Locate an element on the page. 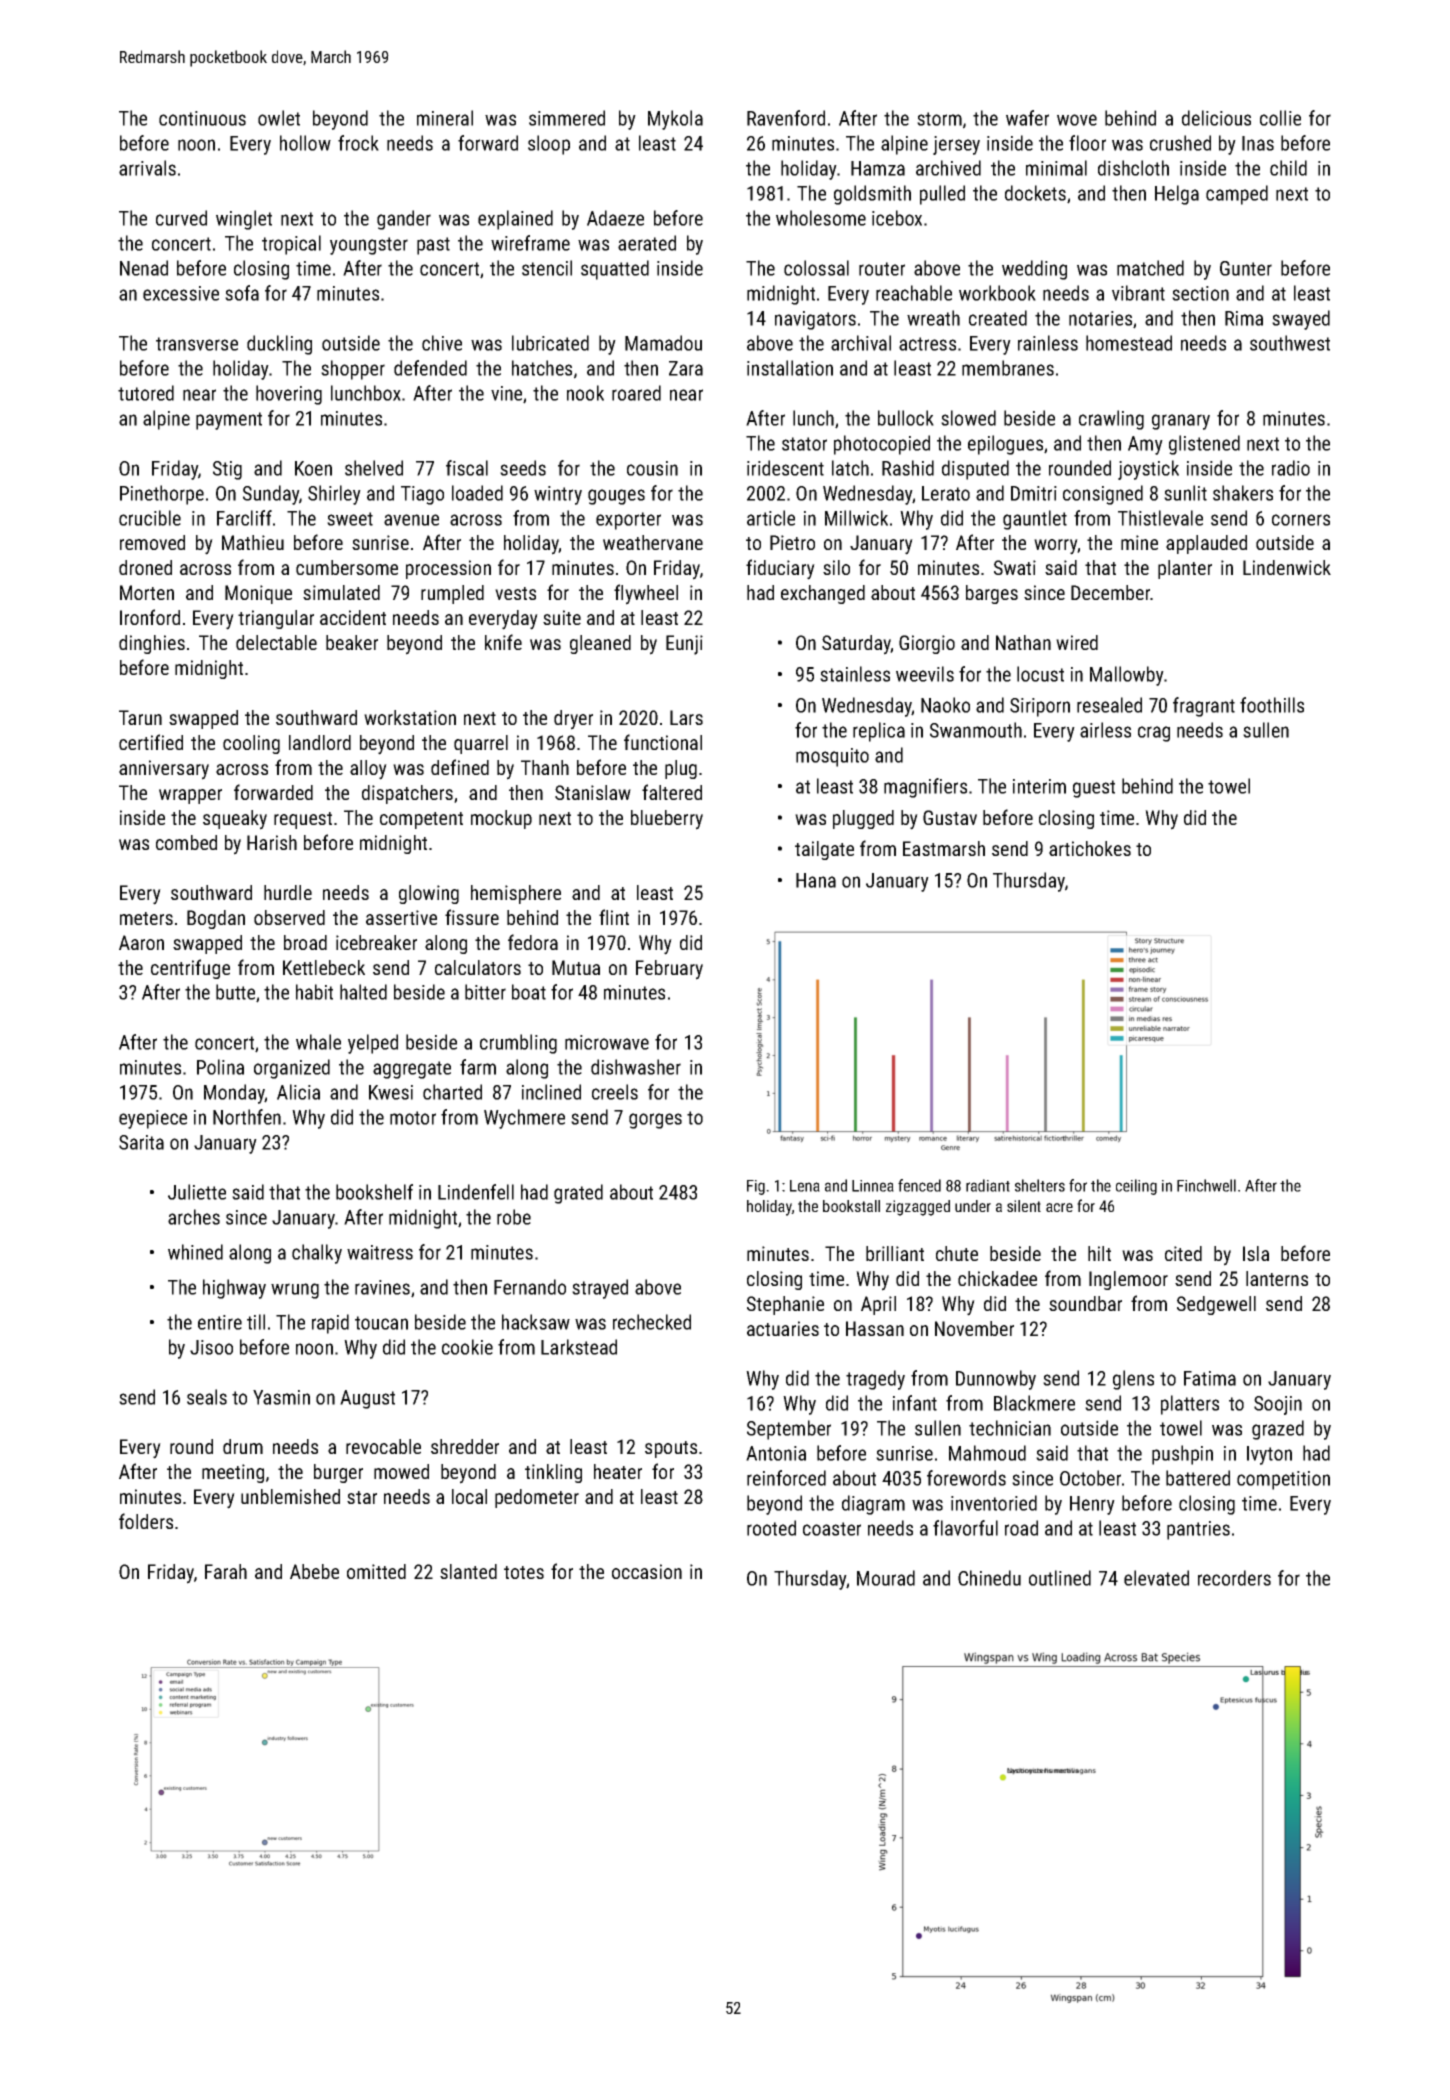 Image resolution: width=1450 pixels, height=2100 pixels. lanterns is located at coordinates (1277, 1278).
